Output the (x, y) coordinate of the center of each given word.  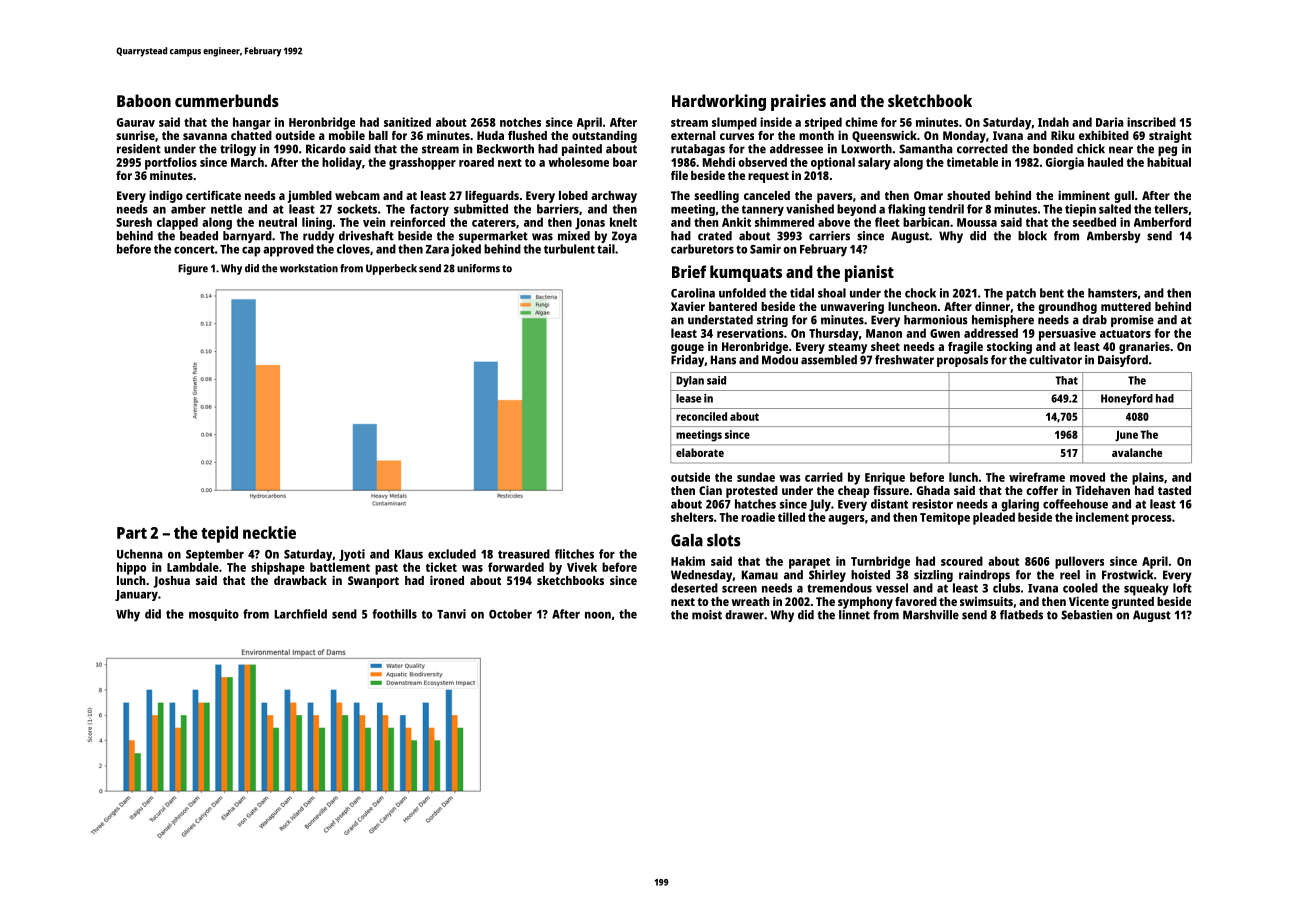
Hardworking (719, 102)
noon (598, 615)
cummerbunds (227, 100)
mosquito (214, 615)
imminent (1084, 195)
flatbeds (1021, 615)
